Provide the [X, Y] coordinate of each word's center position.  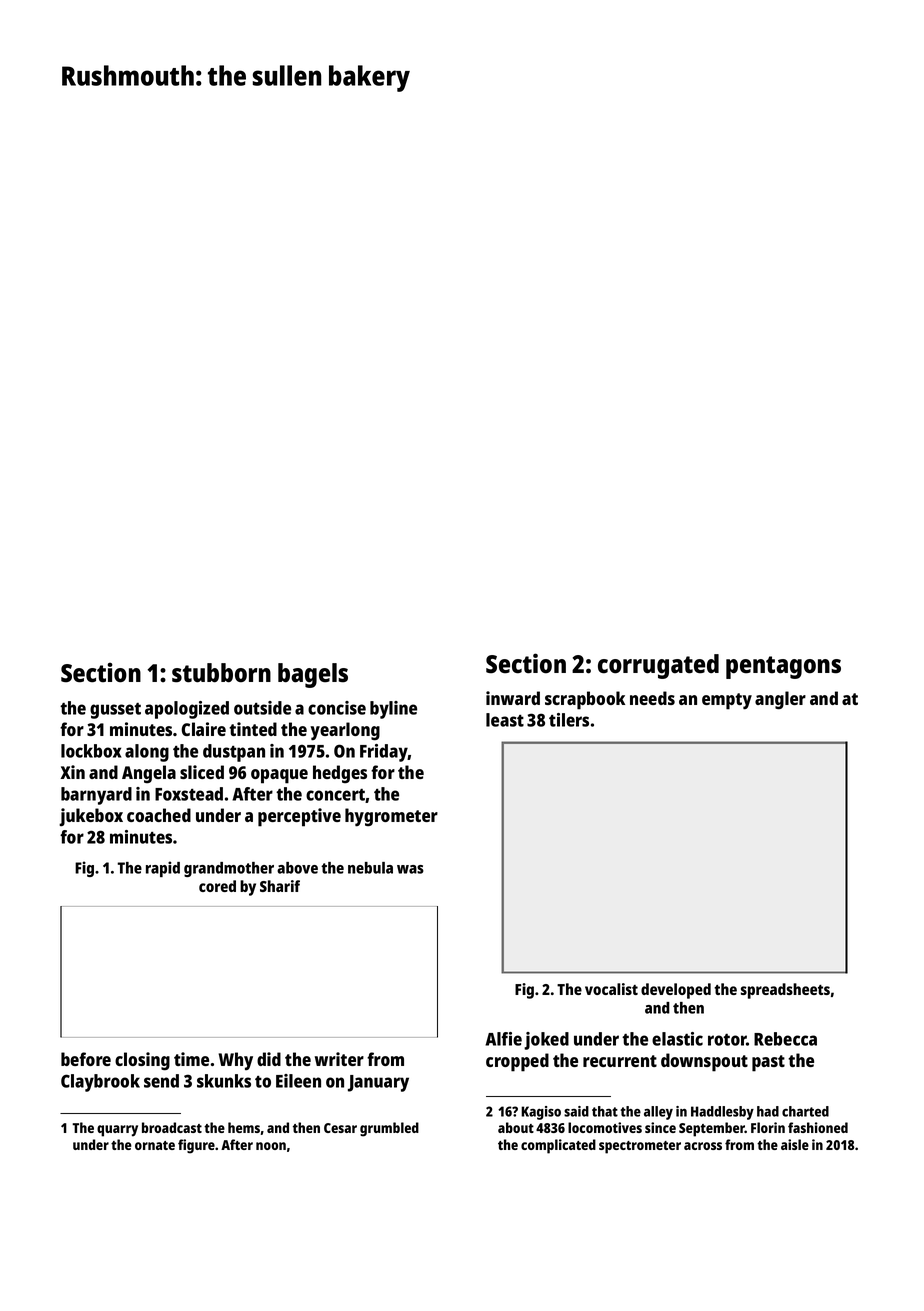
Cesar [340, 1128]
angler [780, 700]
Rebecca [785, 1039]
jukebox [91, 817]
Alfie [503, 1039]
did [269, 1059]
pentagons [783, 667]
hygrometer [391, 817]
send [161, 1081]
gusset [115, 711]
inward [513, 698]
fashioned [818, 1127]
